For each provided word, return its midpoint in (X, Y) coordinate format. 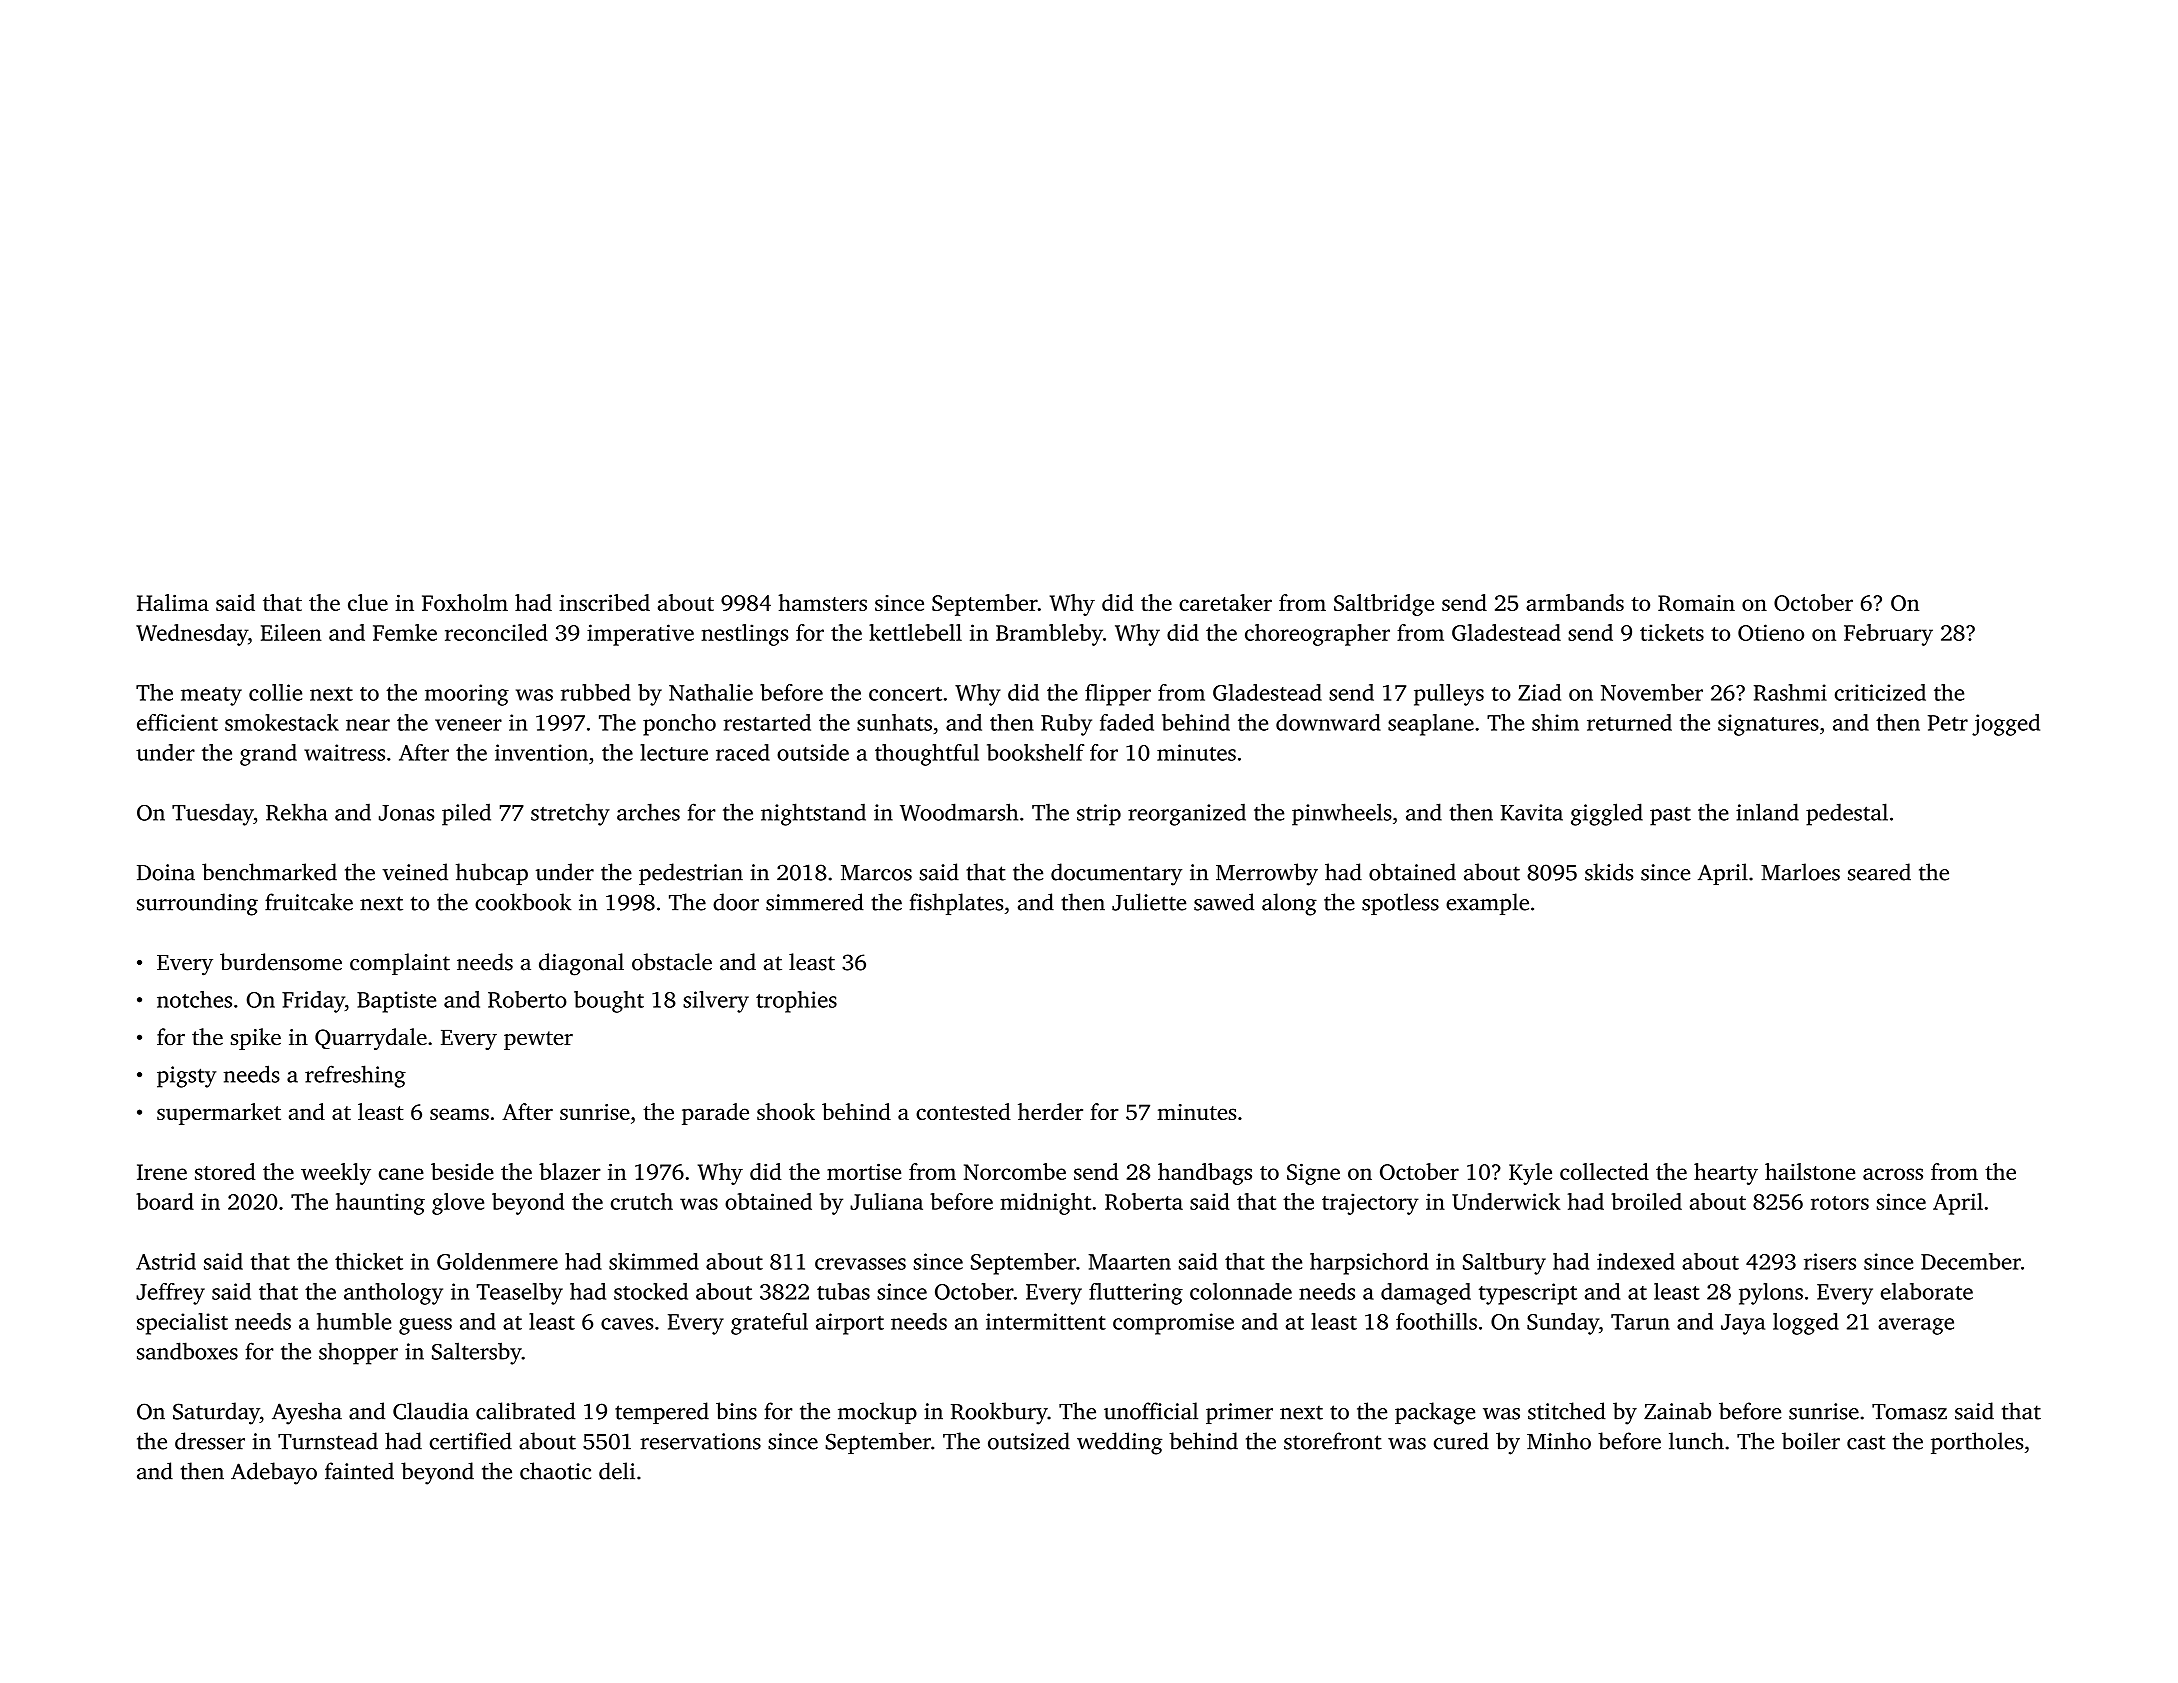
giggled (1607, 814)
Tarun (1640, 1322)
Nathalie (711, 692)
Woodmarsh (959, 812)
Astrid (166, 1261)
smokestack (282, 722)
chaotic (555, 1471)
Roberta (1144, 1201)
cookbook (523, 902)
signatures (1768, 725)
